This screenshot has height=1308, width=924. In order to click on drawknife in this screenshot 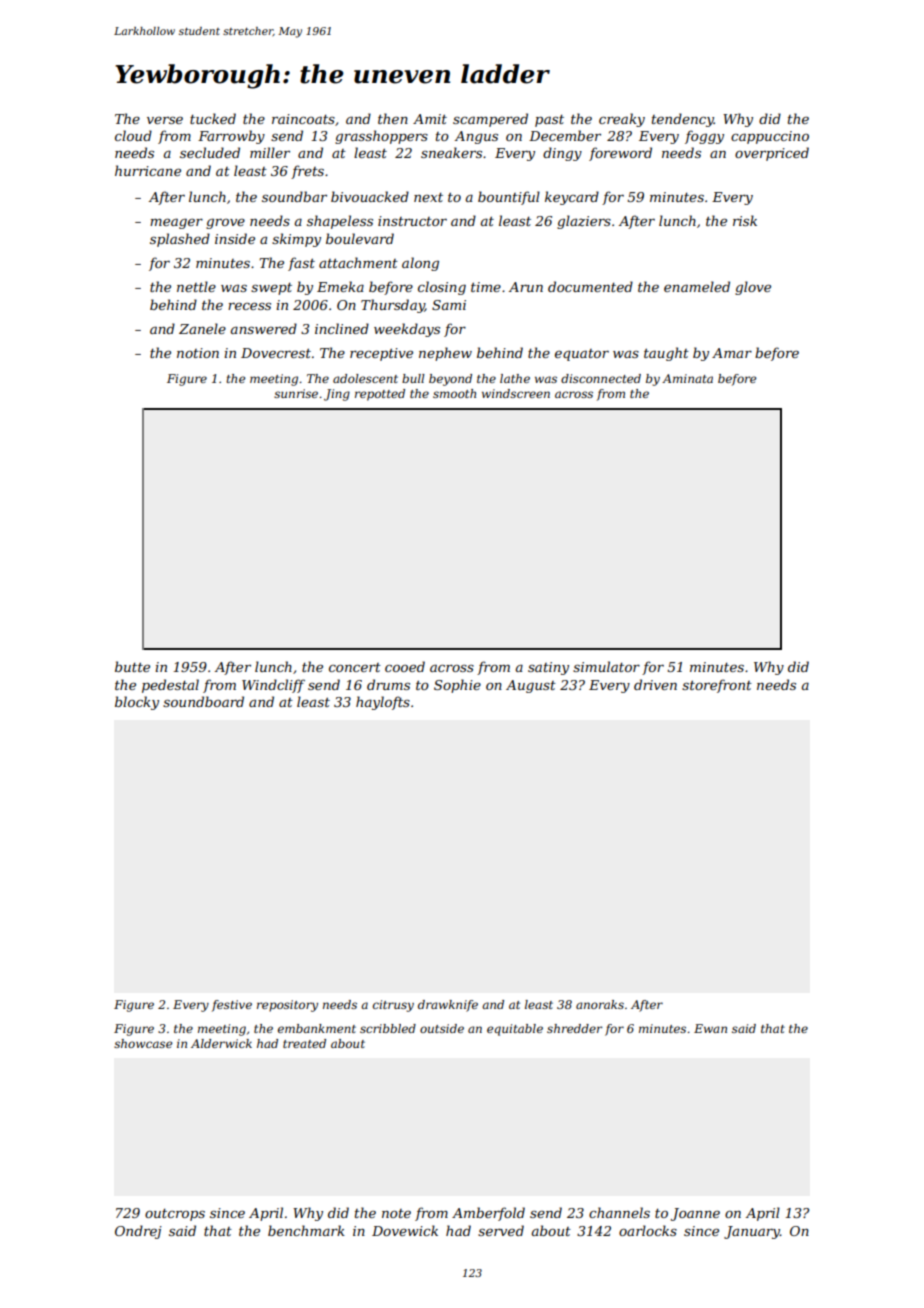, I will do `click(448, 1006)`.
